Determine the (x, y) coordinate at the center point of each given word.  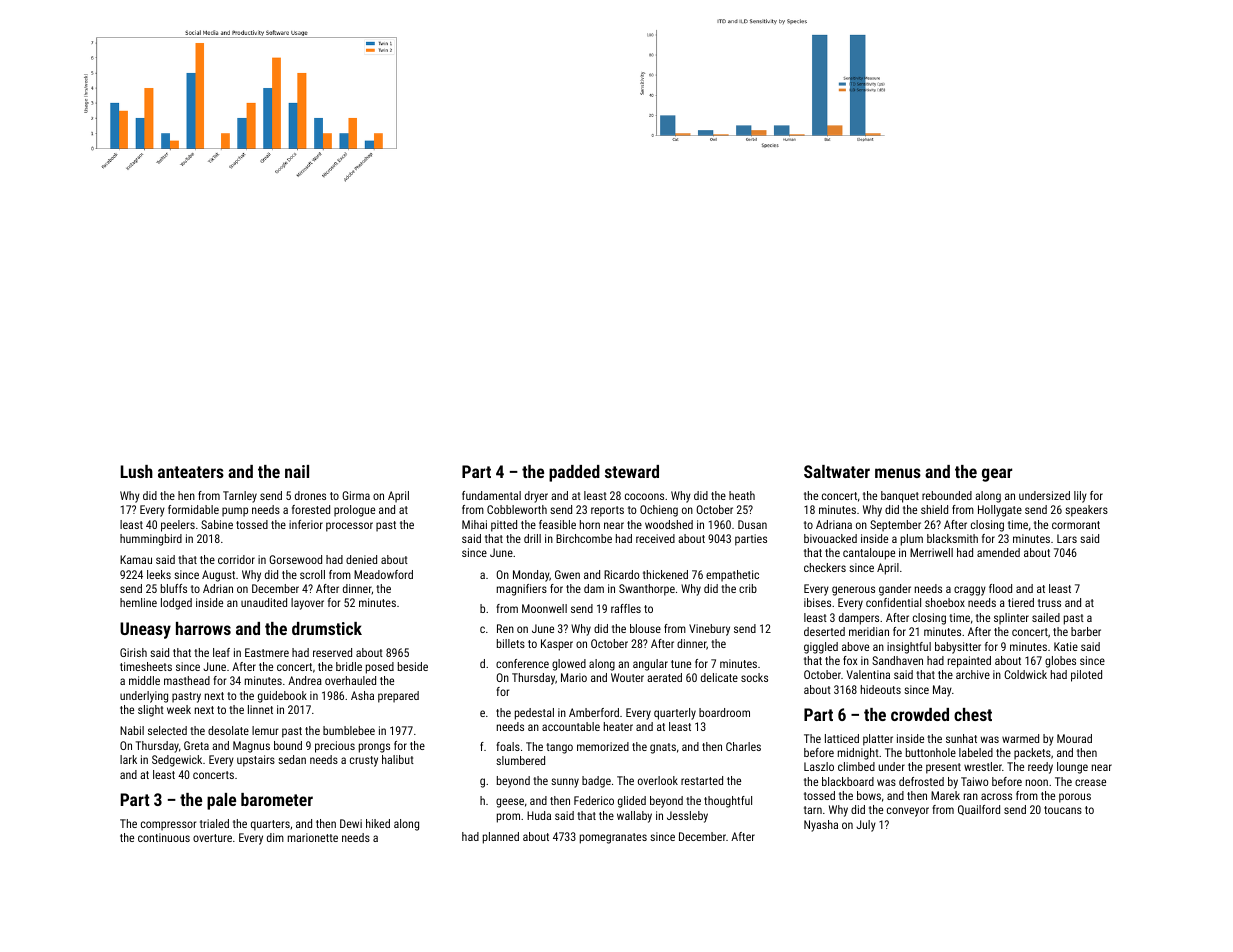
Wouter (627, 677)
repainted (969, 662)
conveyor (908, 812)
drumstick (327, 628)
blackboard (848, 781)
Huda (539, 815)
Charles (743, 746)
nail (297, 471)
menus (898, 473)
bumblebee (349, 730)
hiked (378, 823)
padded (574, 473)
